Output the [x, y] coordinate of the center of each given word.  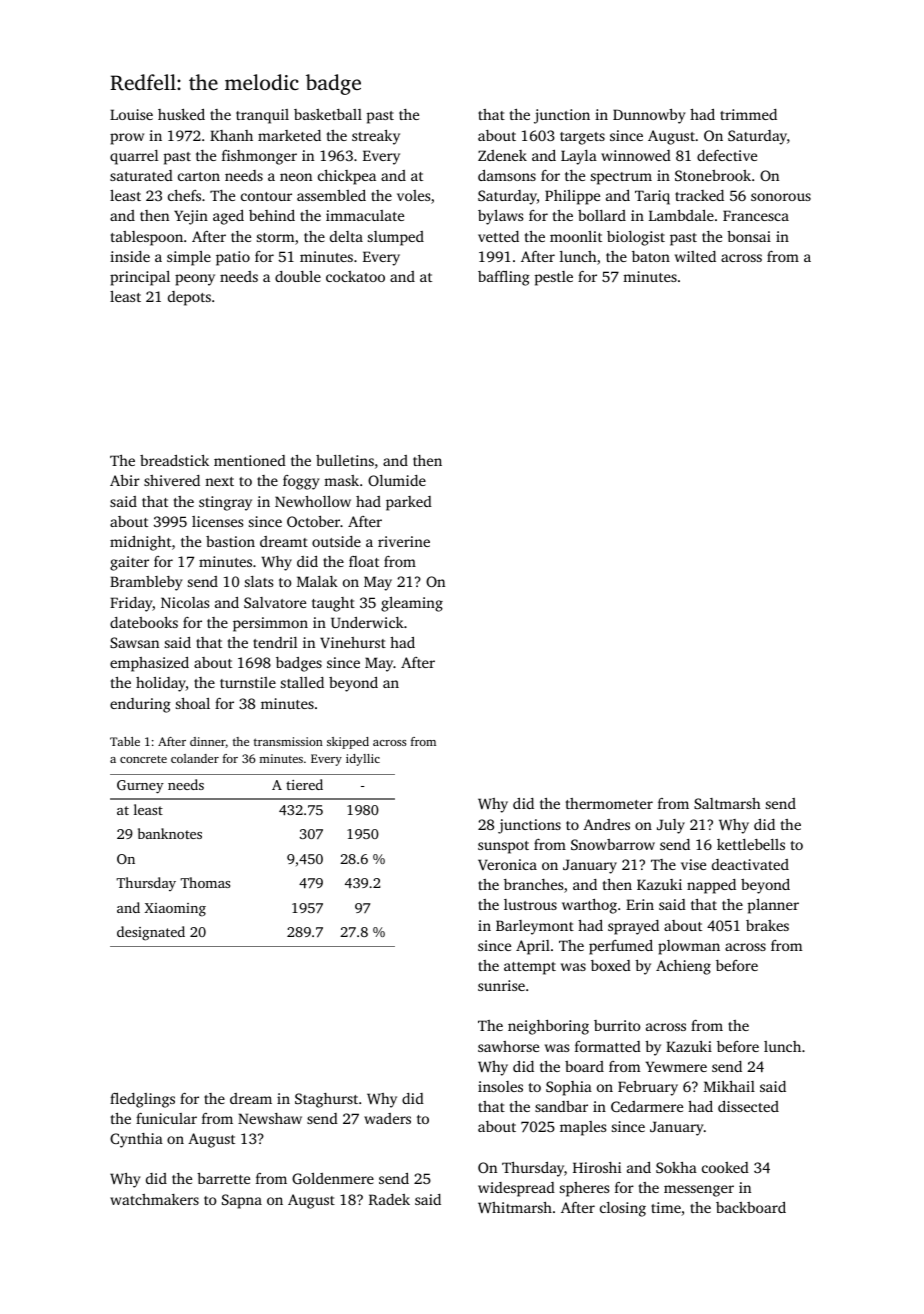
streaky [376, 137]
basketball [328, 114]
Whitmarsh [515, 1207]
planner [773, 906]
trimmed [748, 114]
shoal [193, 703]
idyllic [363, 760]
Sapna [242, 1201]
